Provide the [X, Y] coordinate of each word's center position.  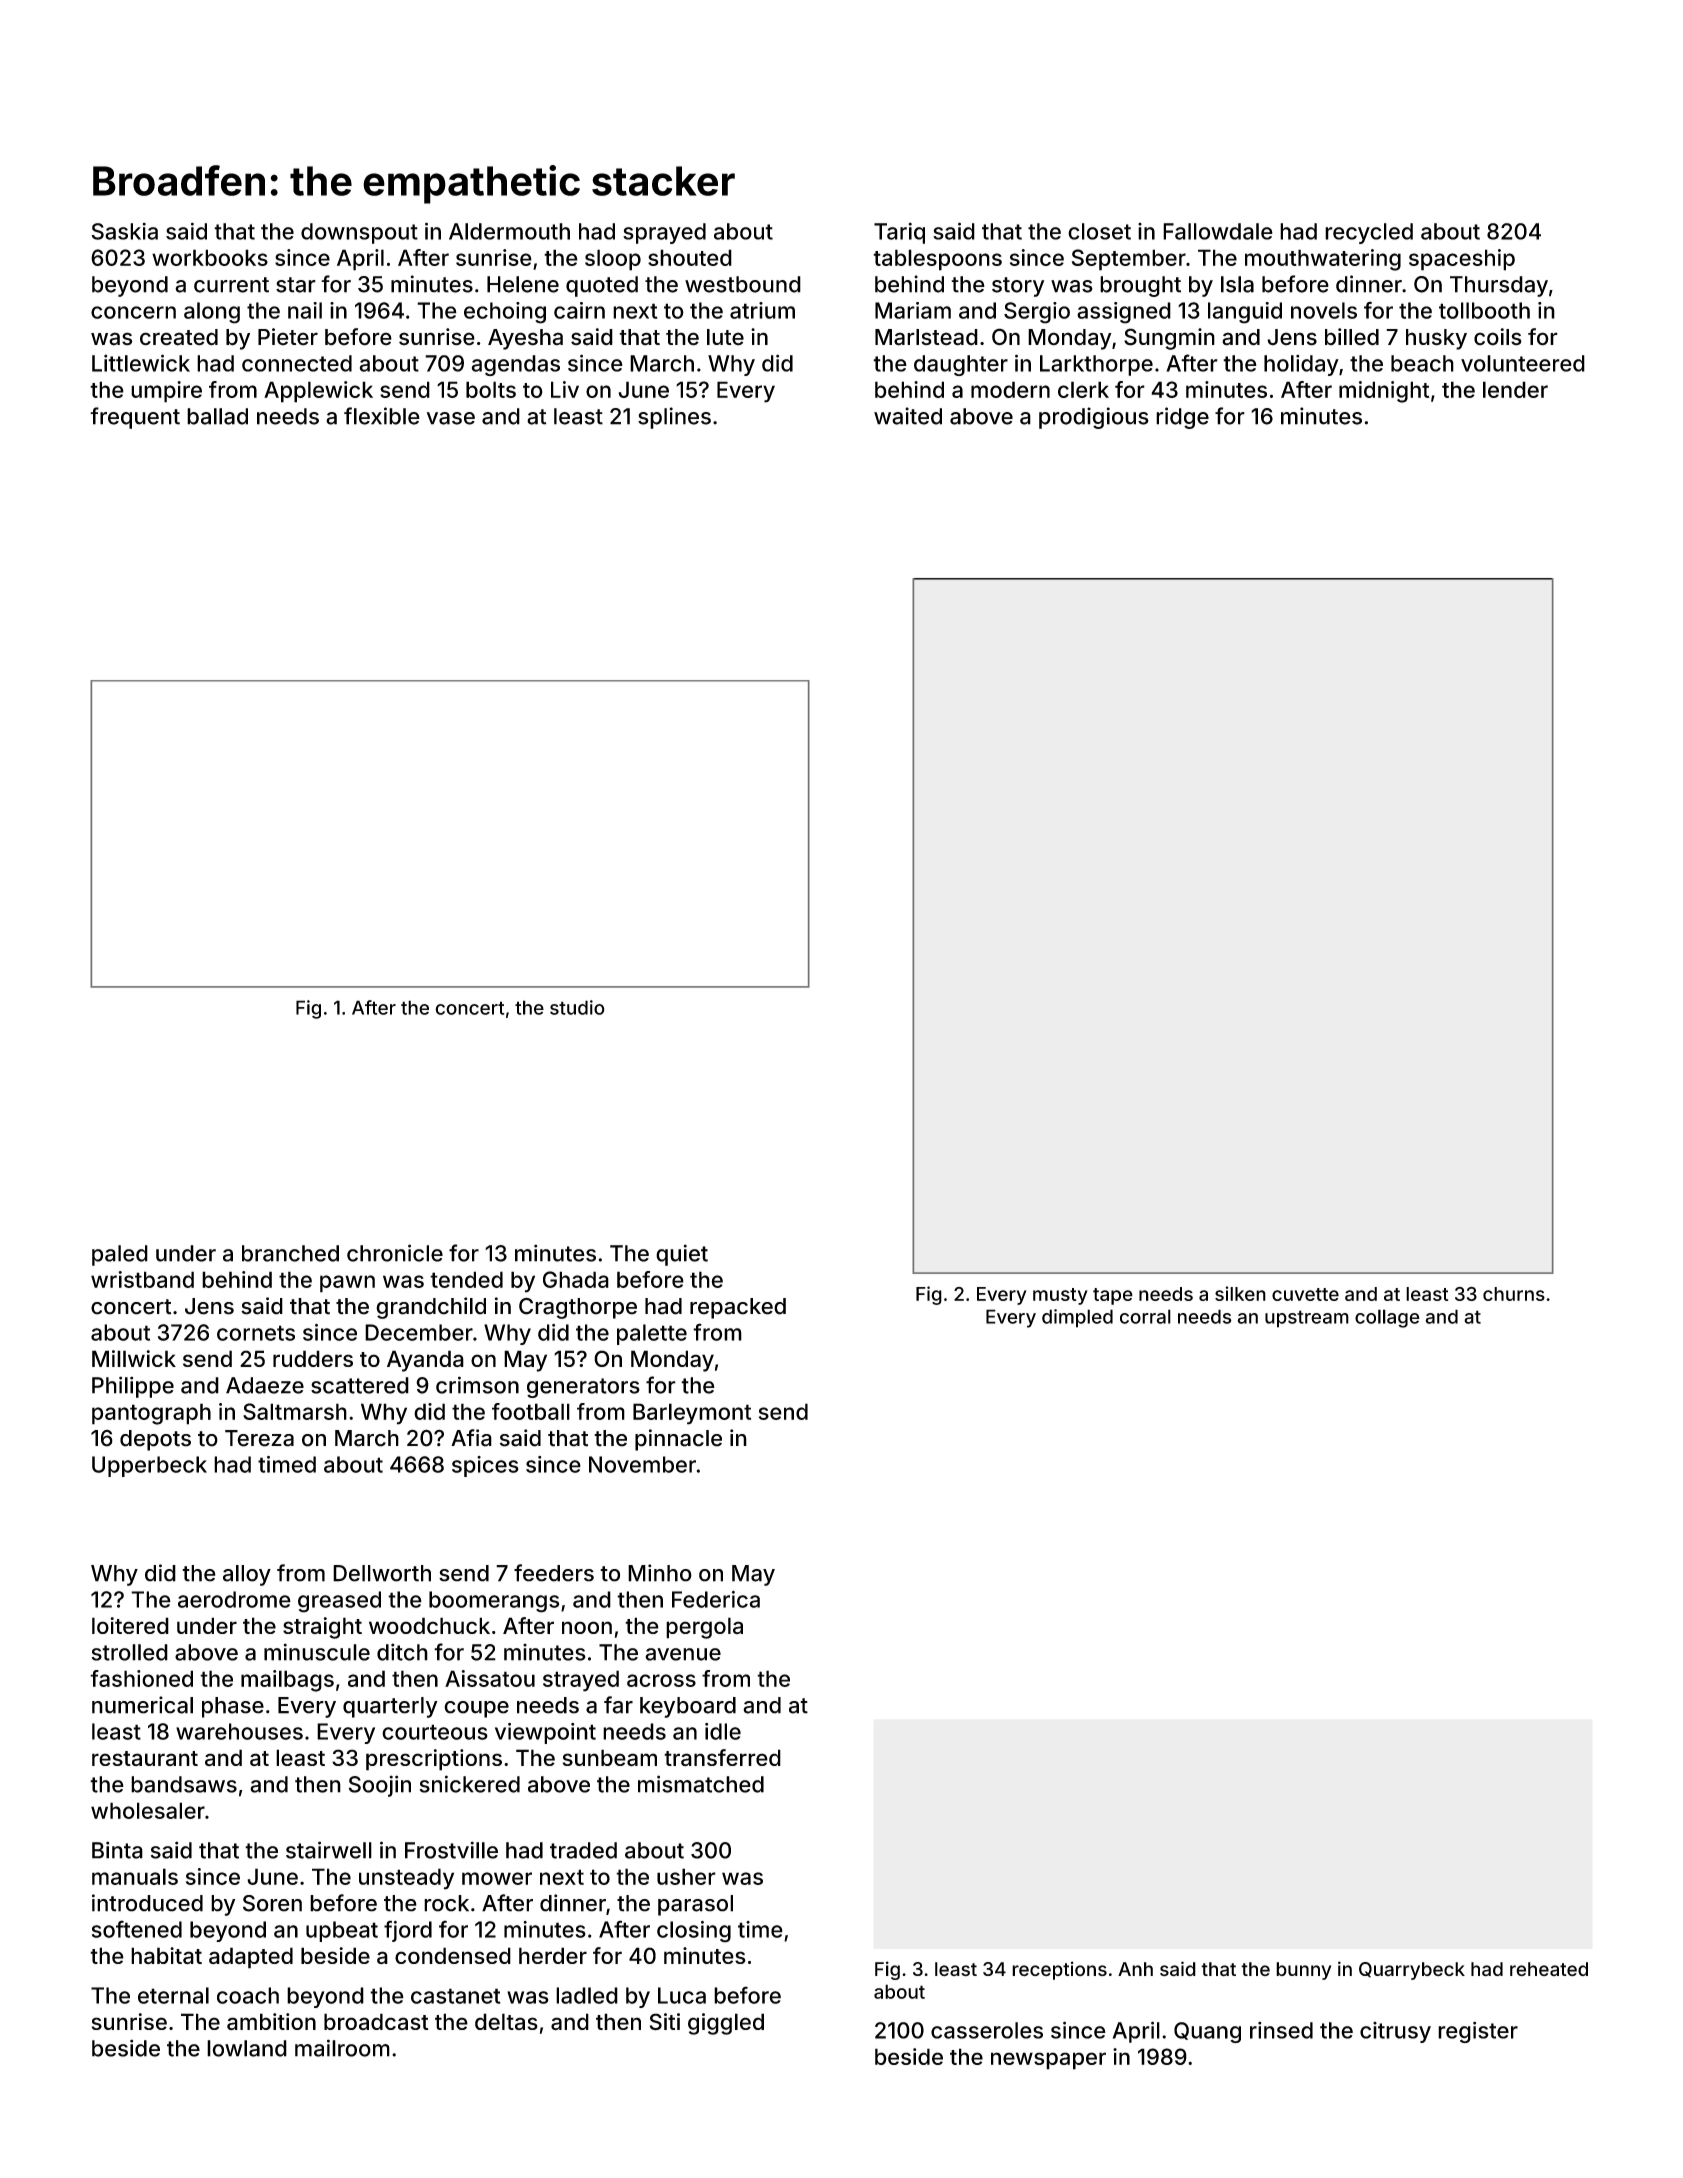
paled [120, 1255]
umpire [166, 392]
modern [1010, 389]
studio [577, 1007]
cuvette [1305, 1294]
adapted [251, 1958]
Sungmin [1169, 339]
